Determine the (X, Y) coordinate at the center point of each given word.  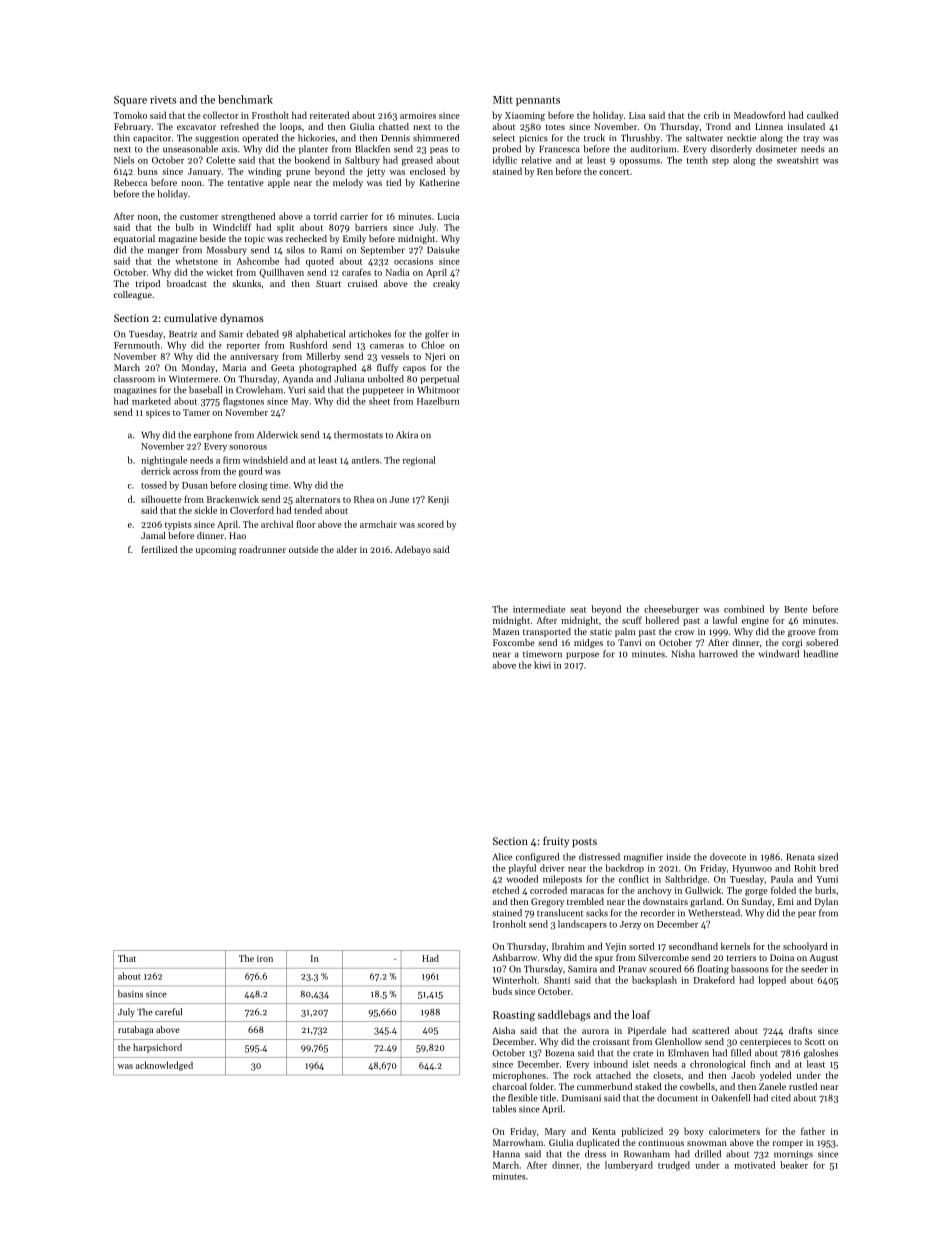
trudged (674, 1166)
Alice (502, 857)
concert (614, 172)
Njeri (435, 357)
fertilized (159, 549)
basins (130, 994)
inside (679, 857)
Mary (555, 1132)
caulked (822, 115)
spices (158, 413)
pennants (538, 101)
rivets (163, 100)
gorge (756, 892)
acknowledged (164, 1066)
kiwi (542, 665)
